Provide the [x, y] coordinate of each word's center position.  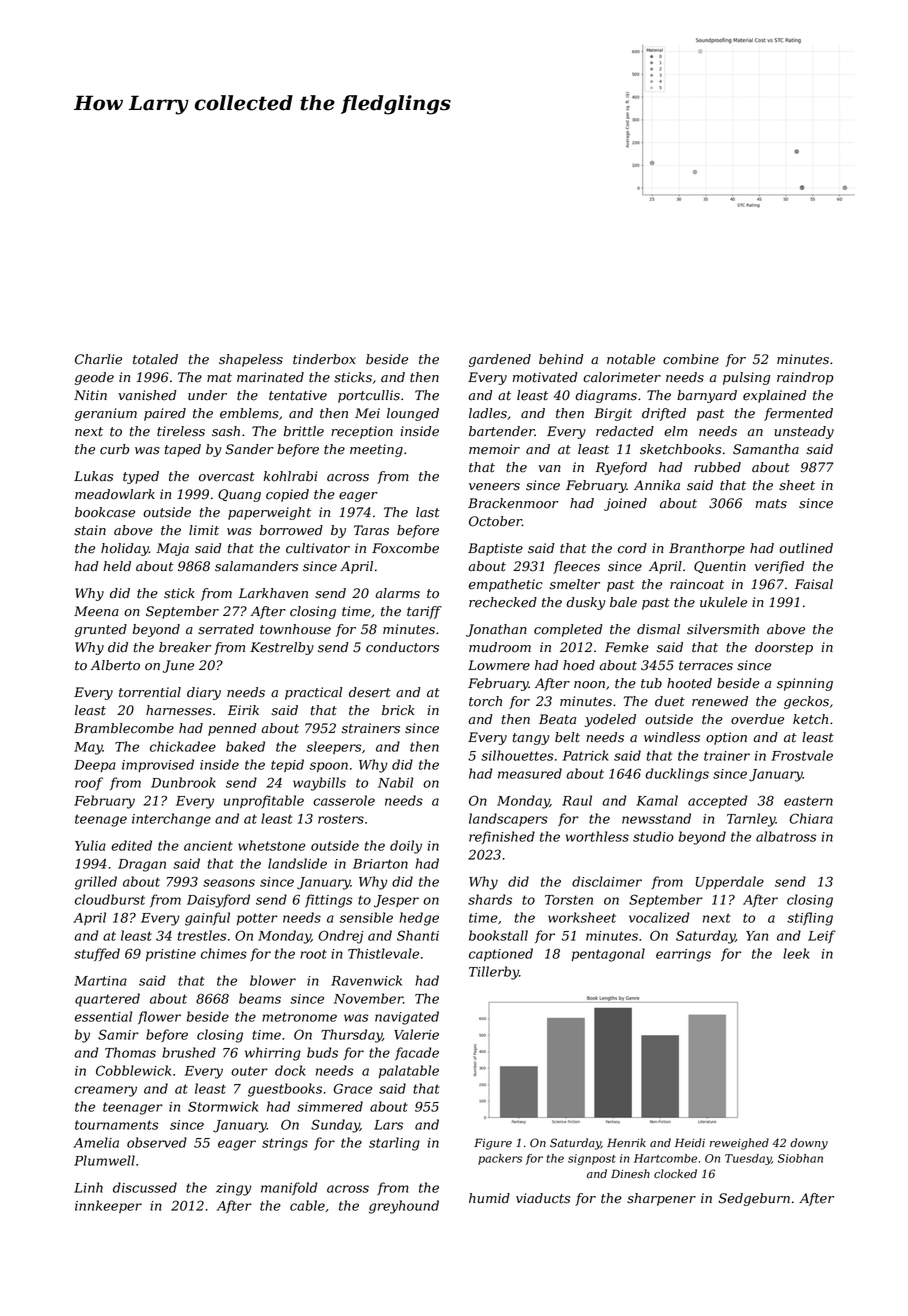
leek [796, 953]
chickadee [183, 746]
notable [631, 359]
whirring [273, 1054]
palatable [409, 1071]
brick [398, 710]
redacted [625, 431]
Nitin [90, 395]
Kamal [657, 800]
